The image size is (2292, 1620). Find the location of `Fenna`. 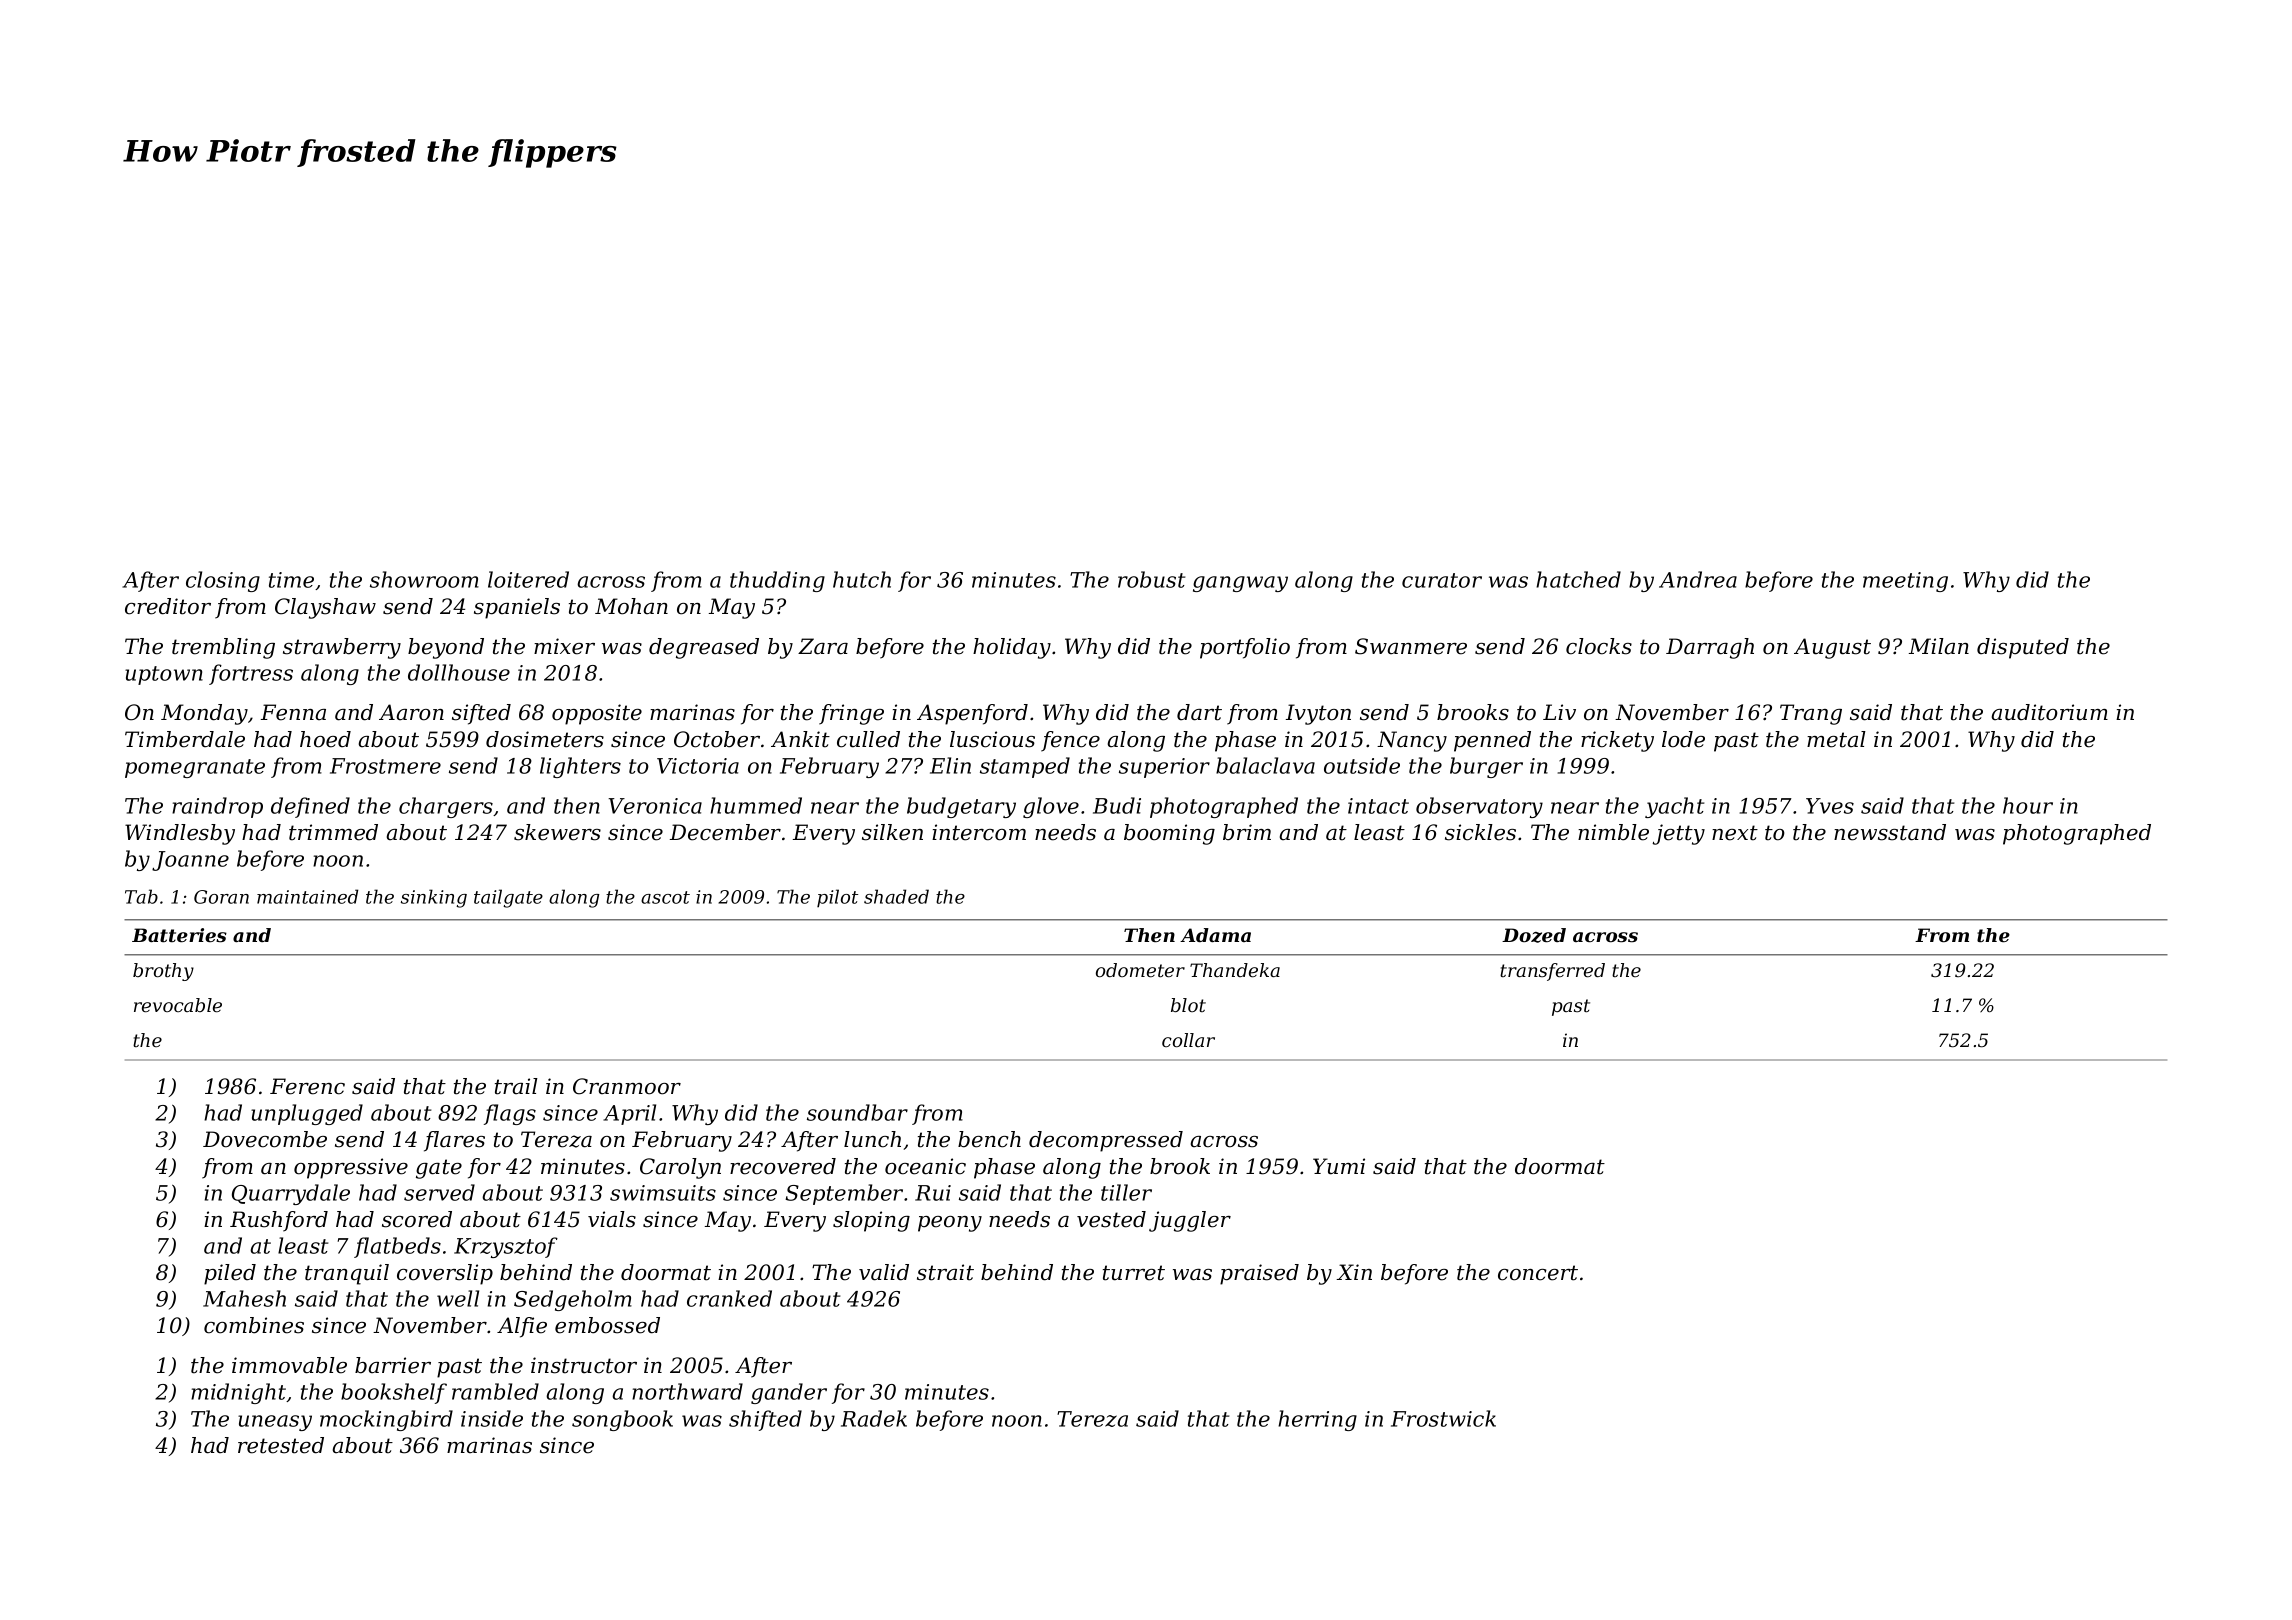

Fenna is located at coordinates (293, 712).
